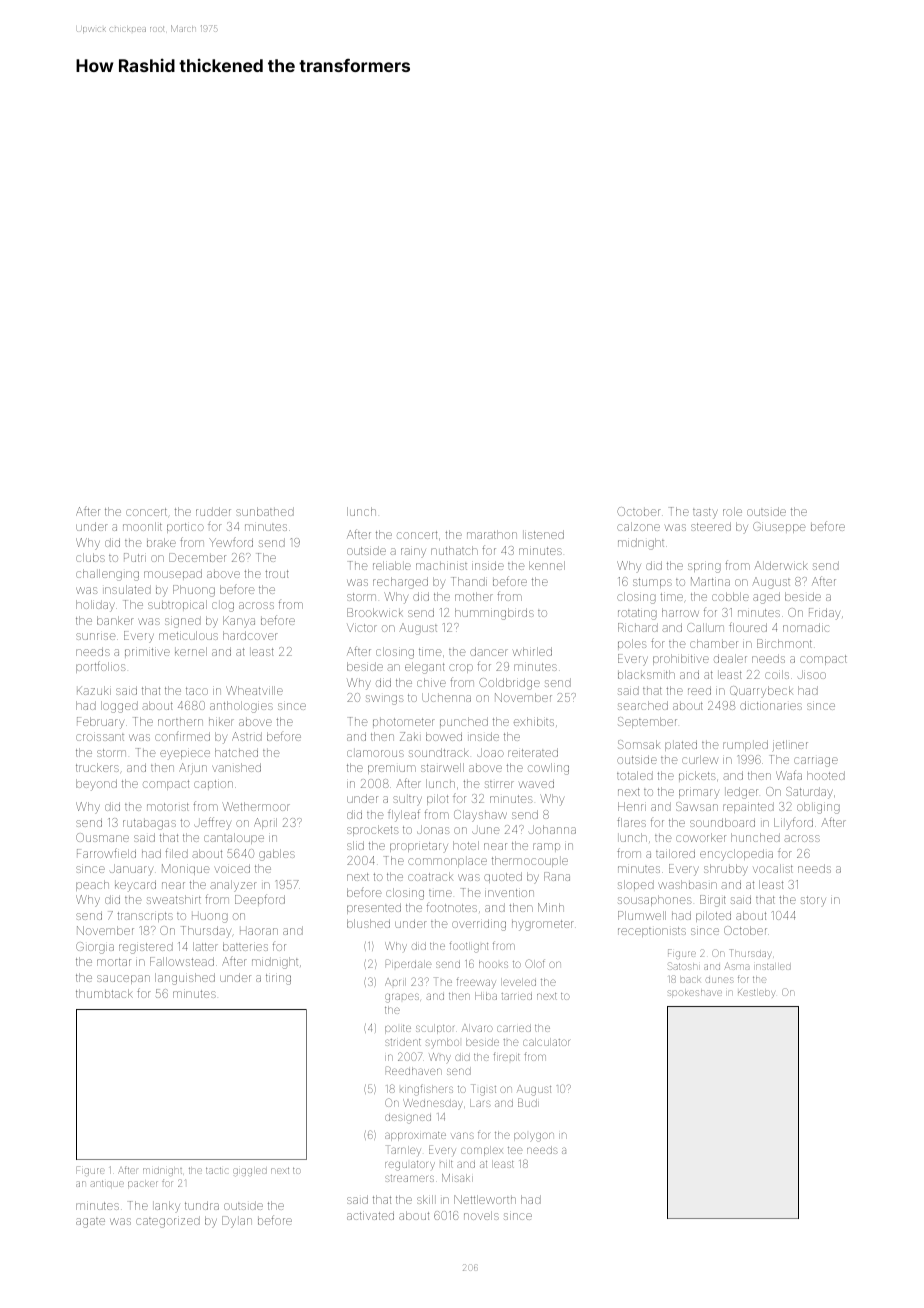  I want to click on novels, so click(481, 1215).
